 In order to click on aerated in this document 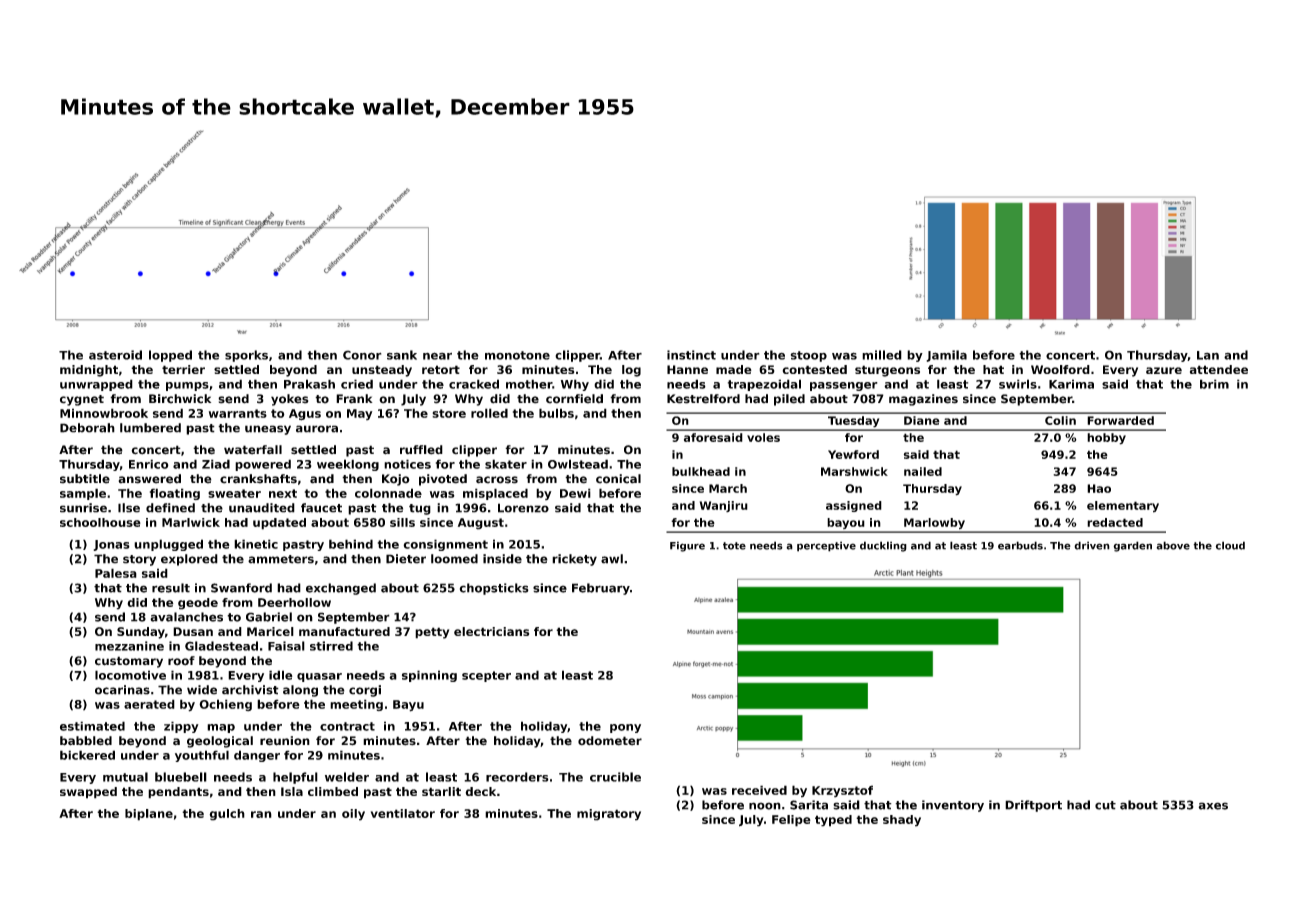, I will do `click(149, 704)`.
